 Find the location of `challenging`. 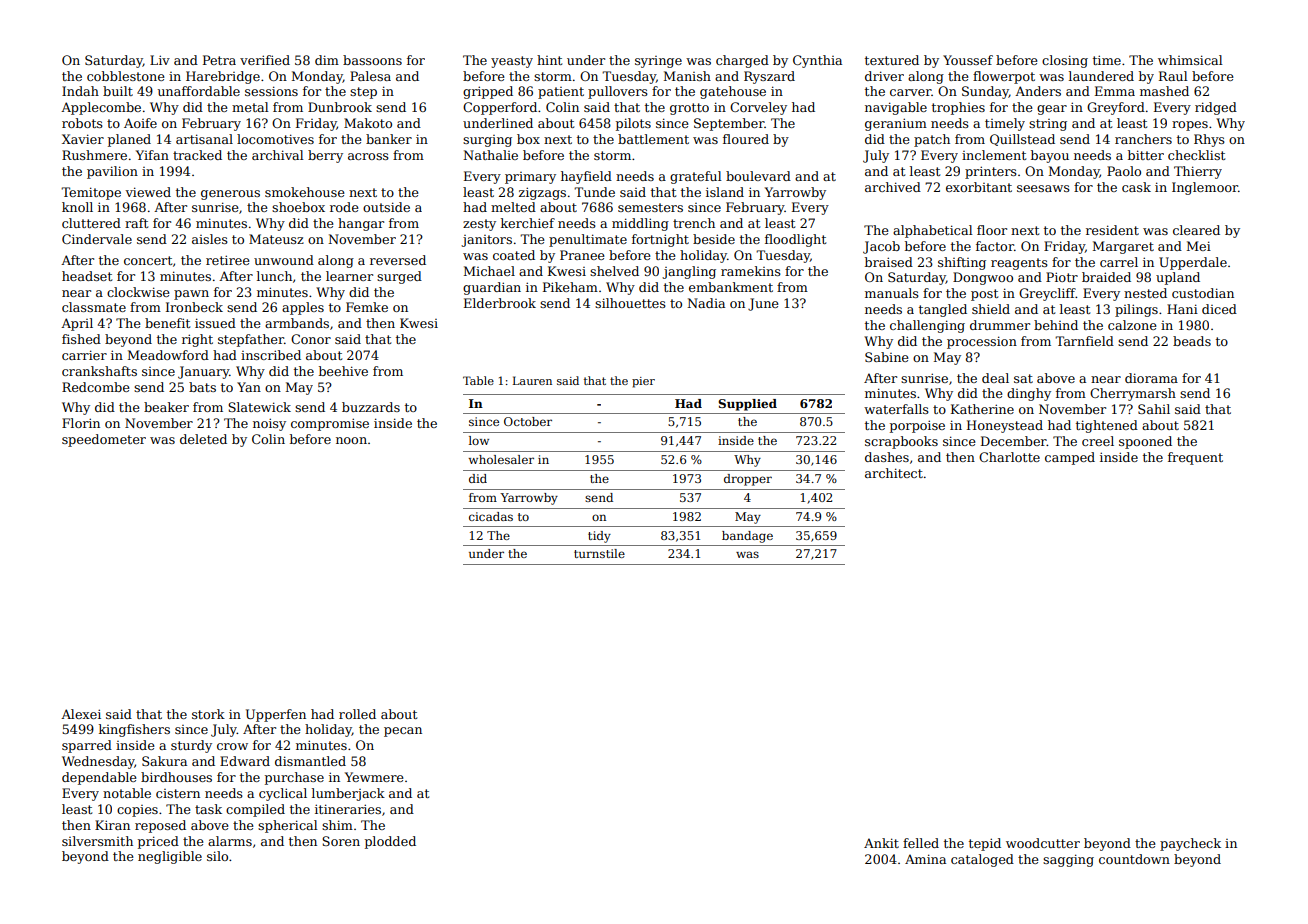

challenging is located at coordinates (927, 326).
